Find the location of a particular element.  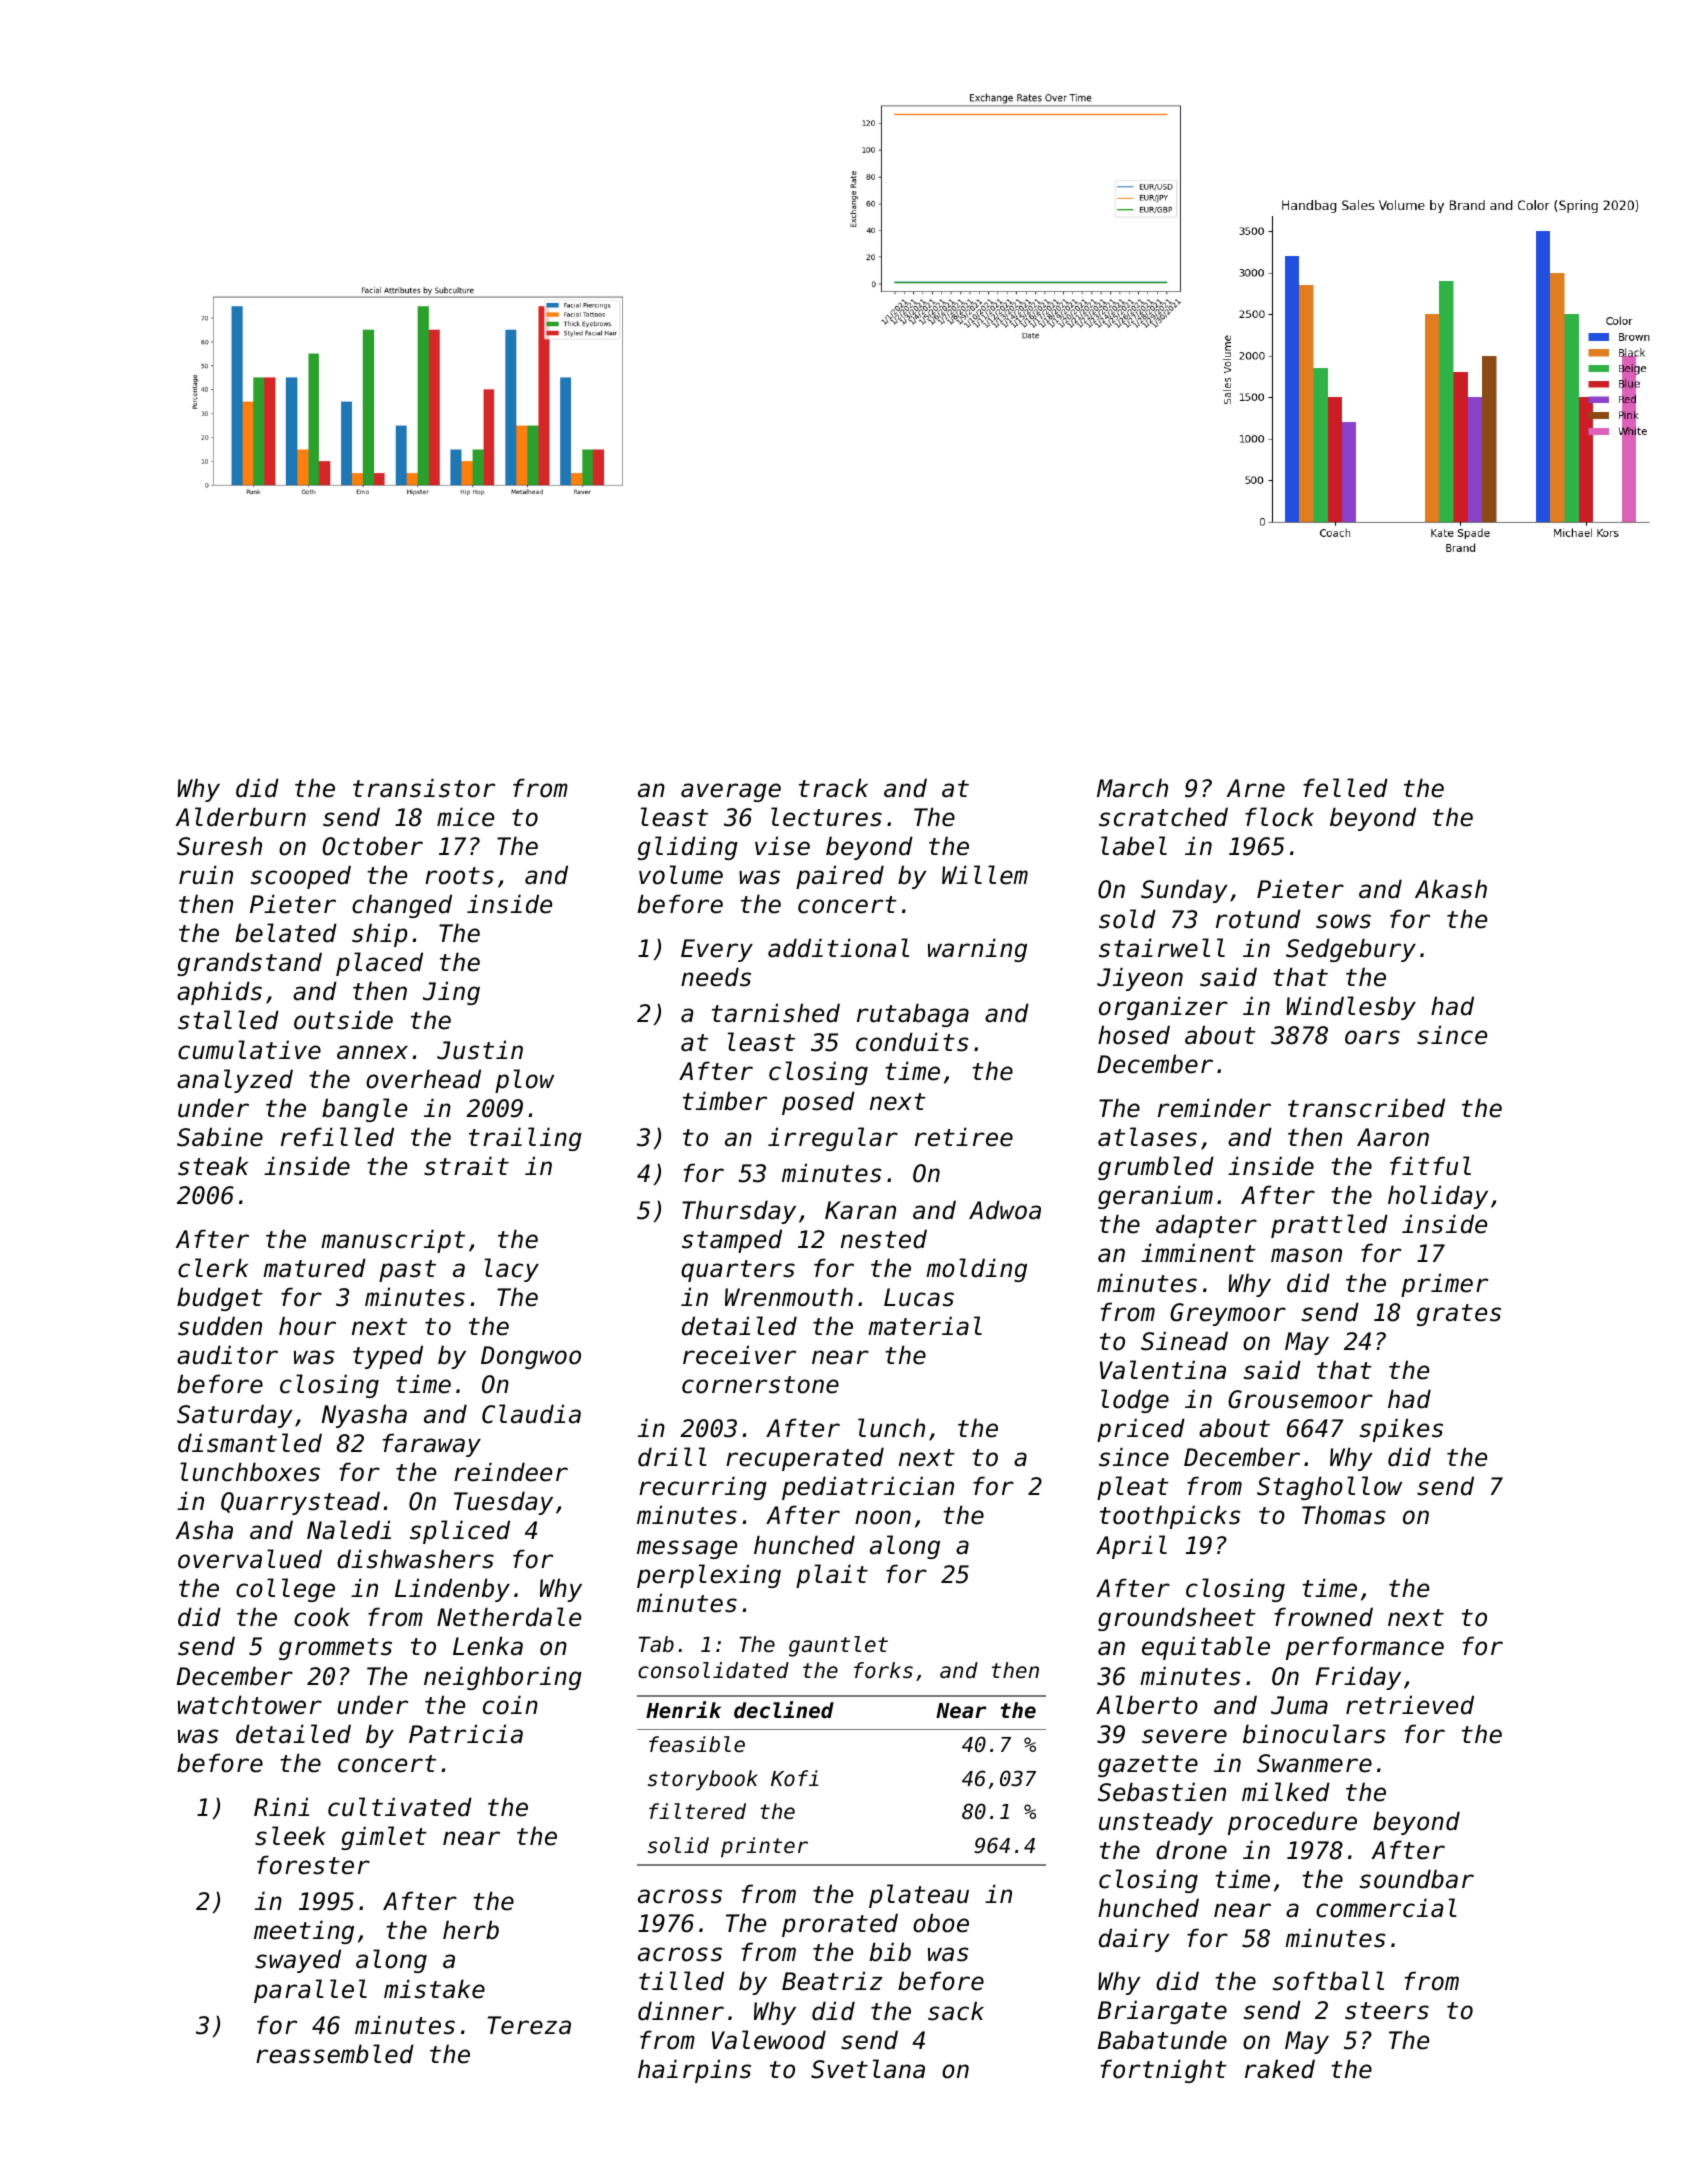

transistor is located at coordinates (424, 788).
